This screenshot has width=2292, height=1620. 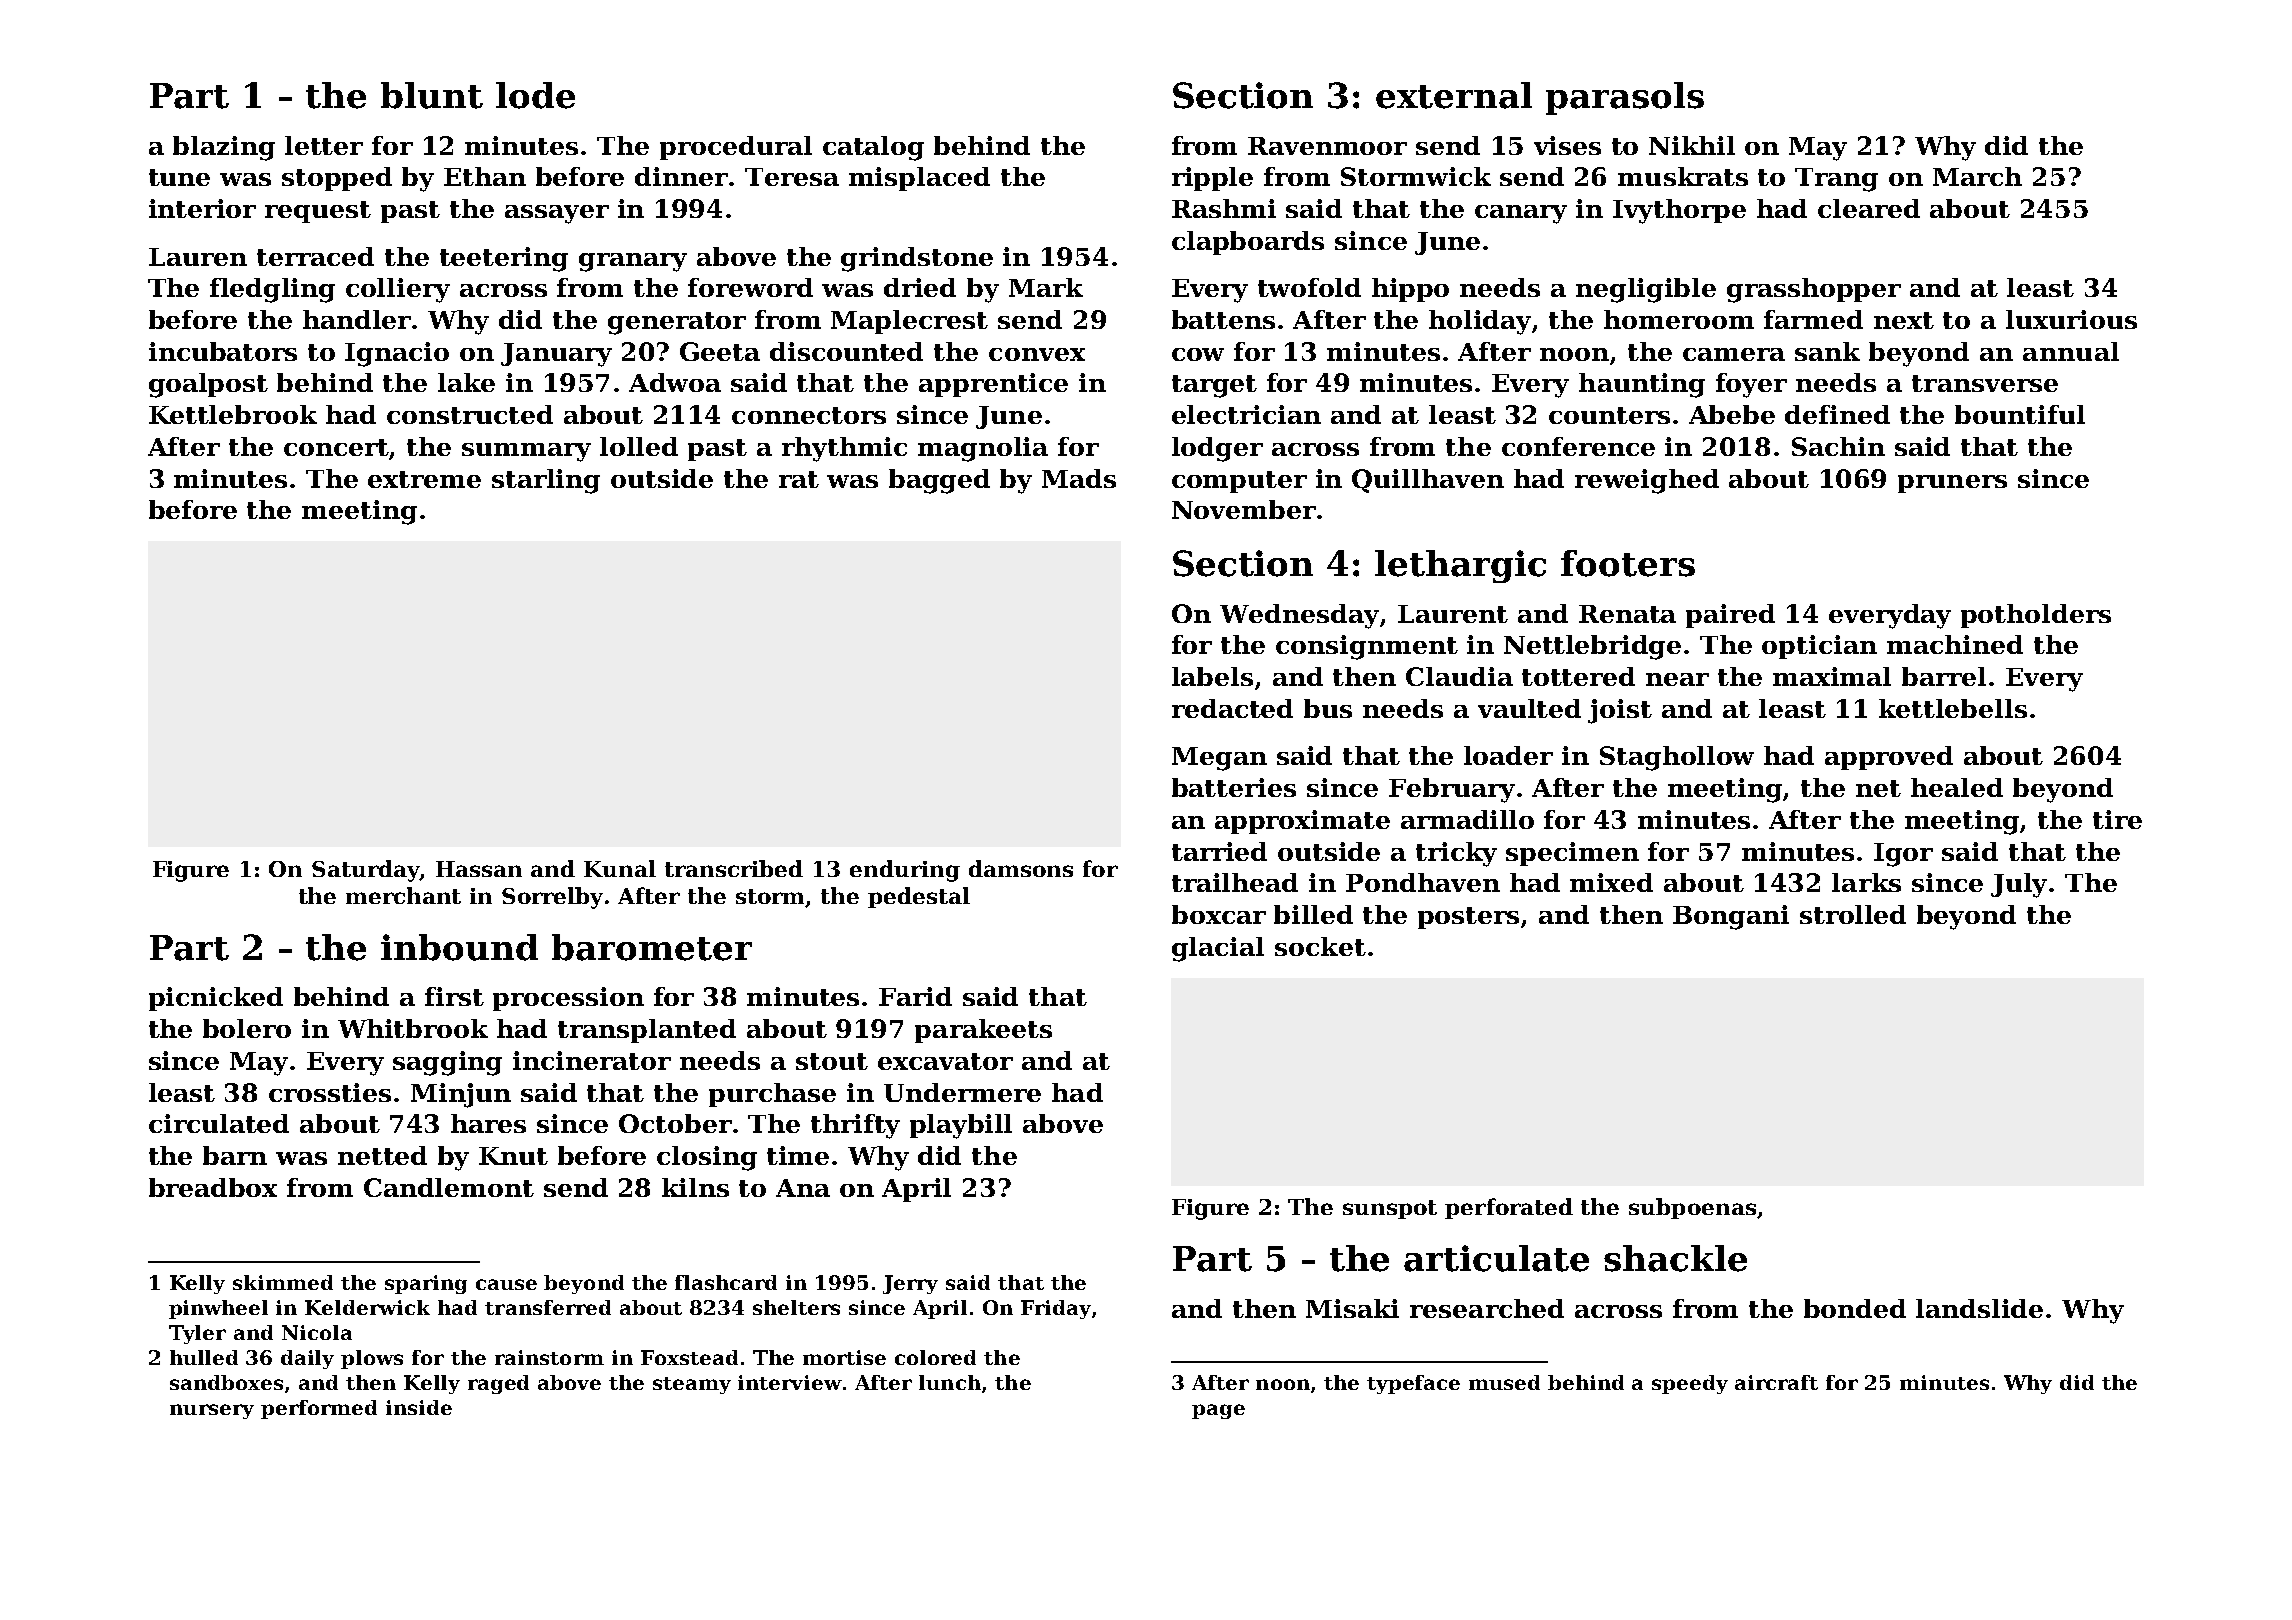 What do you see at coordinates (726, 1282) in the screenshot?
I see `flashcard` at bounding box center [726, 1282].
